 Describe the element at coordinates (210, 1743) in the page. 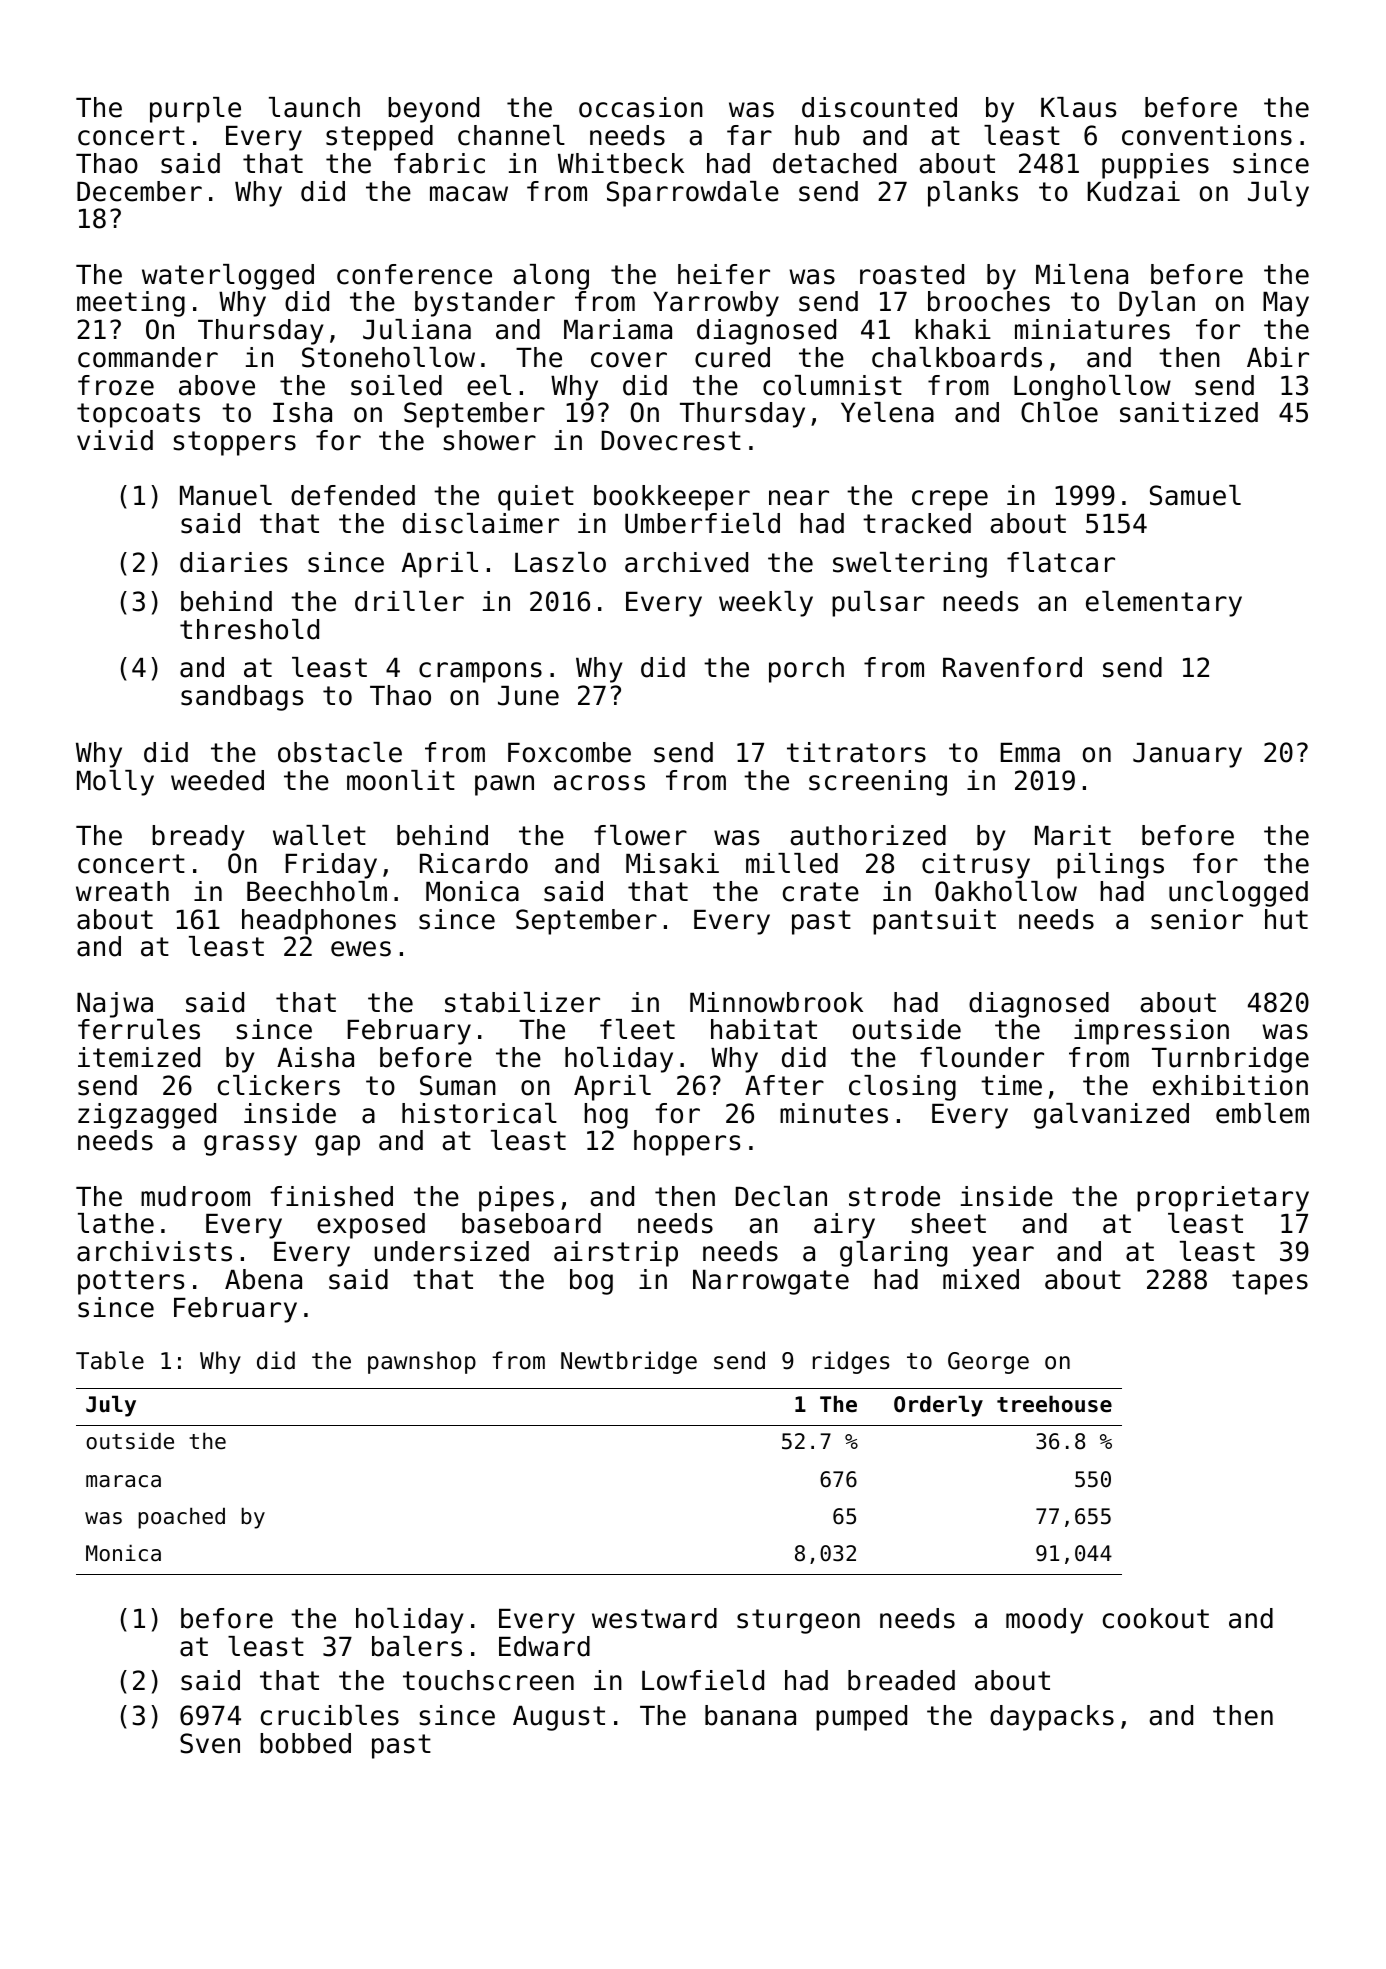

I see `Sven` at that location.
